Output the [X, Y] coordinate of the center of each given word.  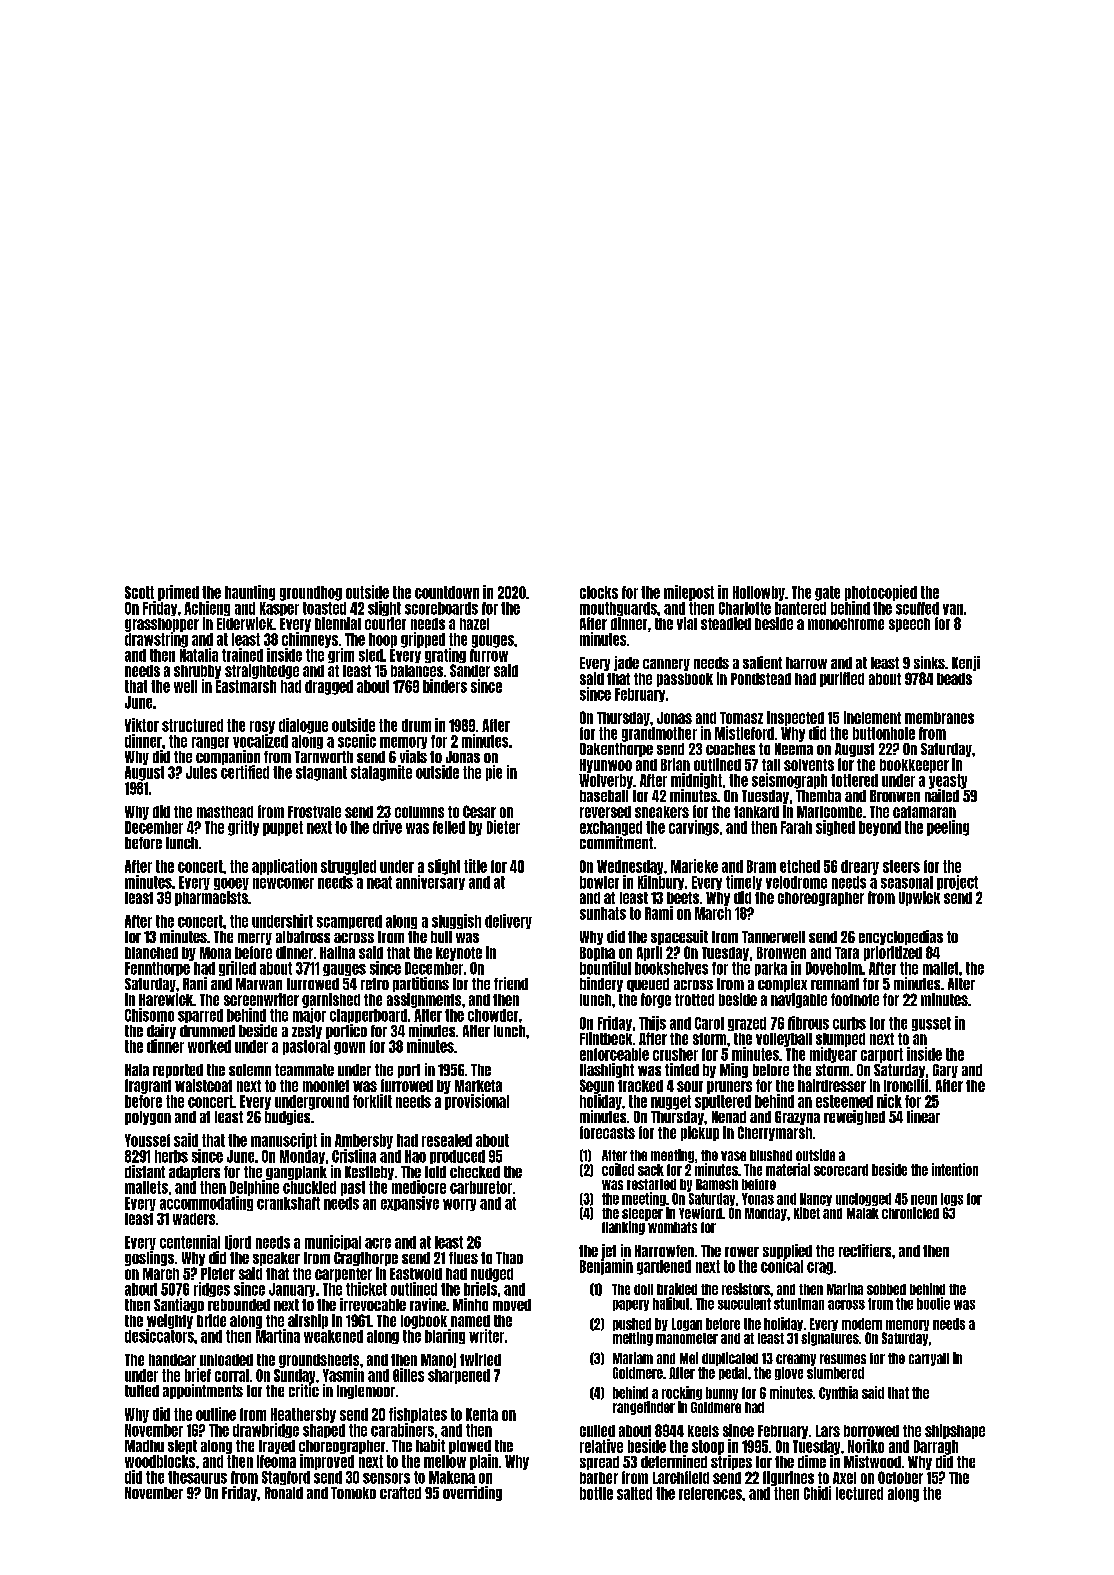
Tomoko [353, 1493]
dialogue [303, 726]
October [900, 1477]
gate [827, 593]
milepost [689, 593]
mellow [445, 1461]
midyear [833, 1055]
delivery [508, 921]
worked [209, 1046]
